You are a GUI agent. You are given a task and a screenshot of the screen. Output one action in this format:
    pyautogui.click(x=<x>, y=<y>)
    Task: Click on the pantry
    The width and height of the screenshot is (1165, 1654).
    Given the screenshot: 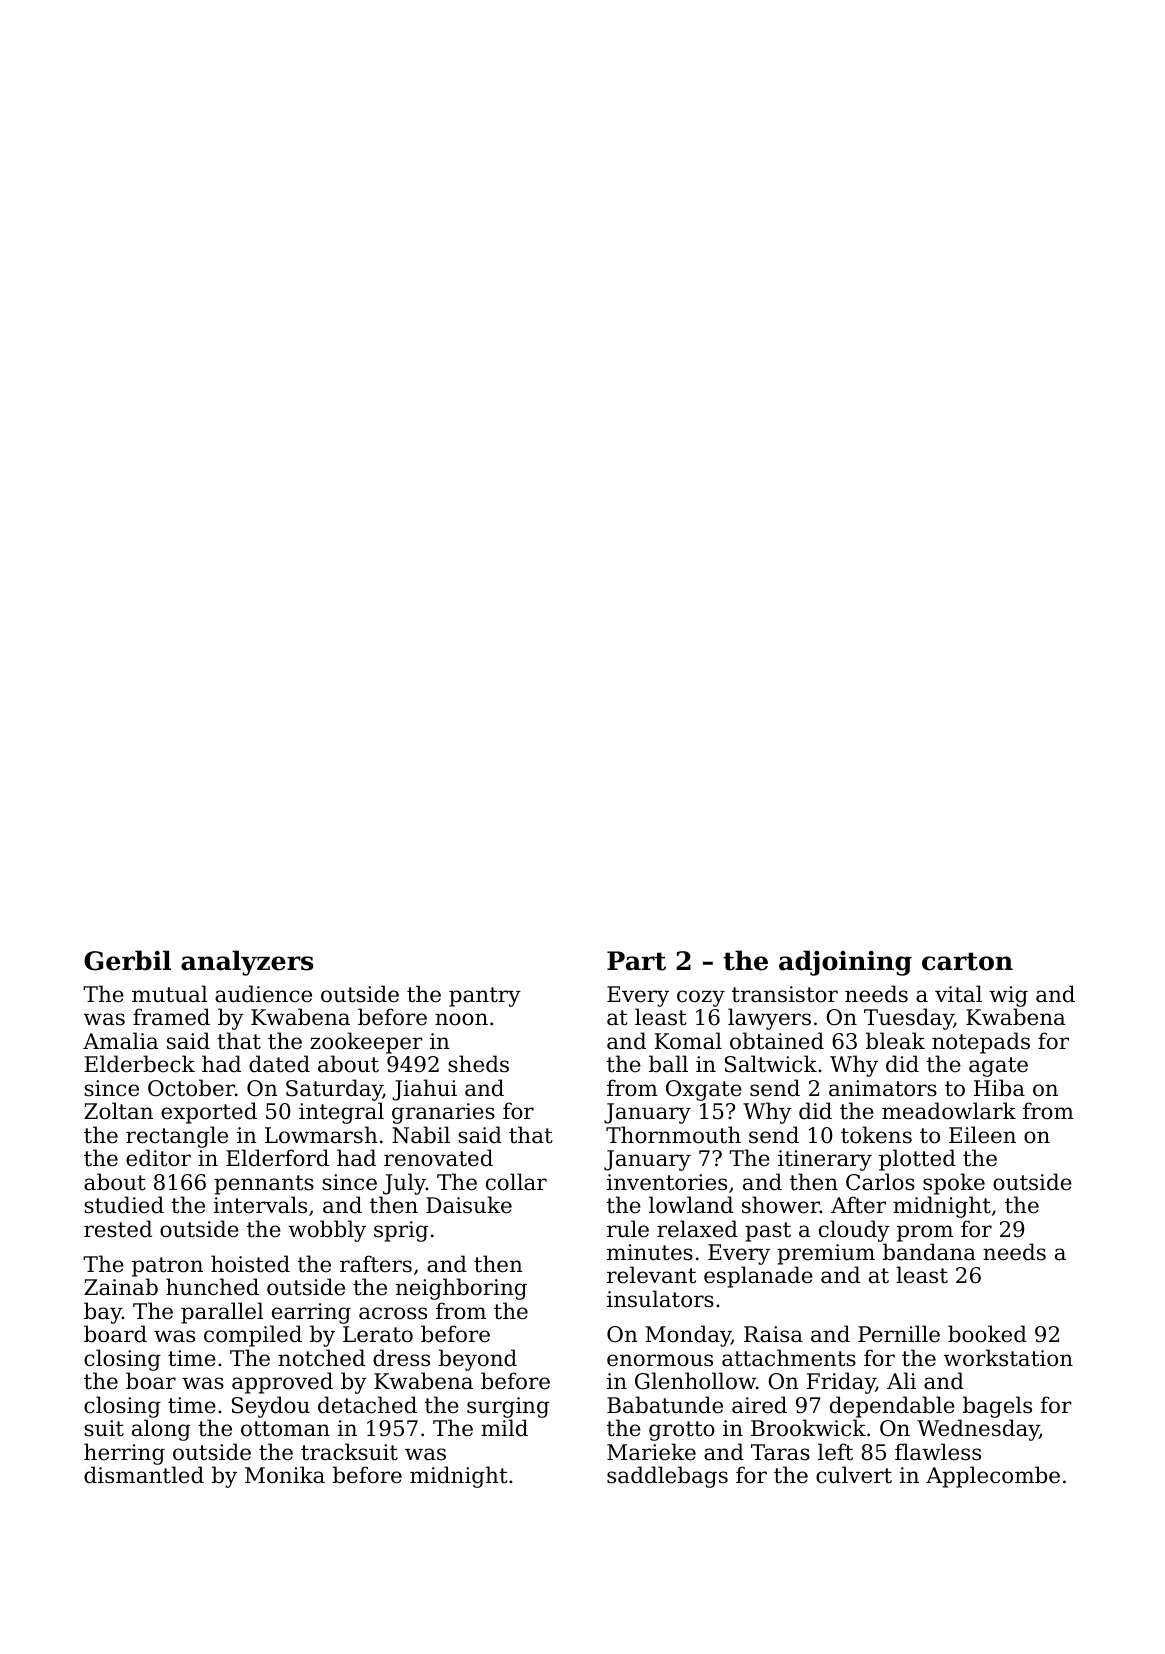 What is the action you would take?
    pyautogui.click(x=485, y=997)
